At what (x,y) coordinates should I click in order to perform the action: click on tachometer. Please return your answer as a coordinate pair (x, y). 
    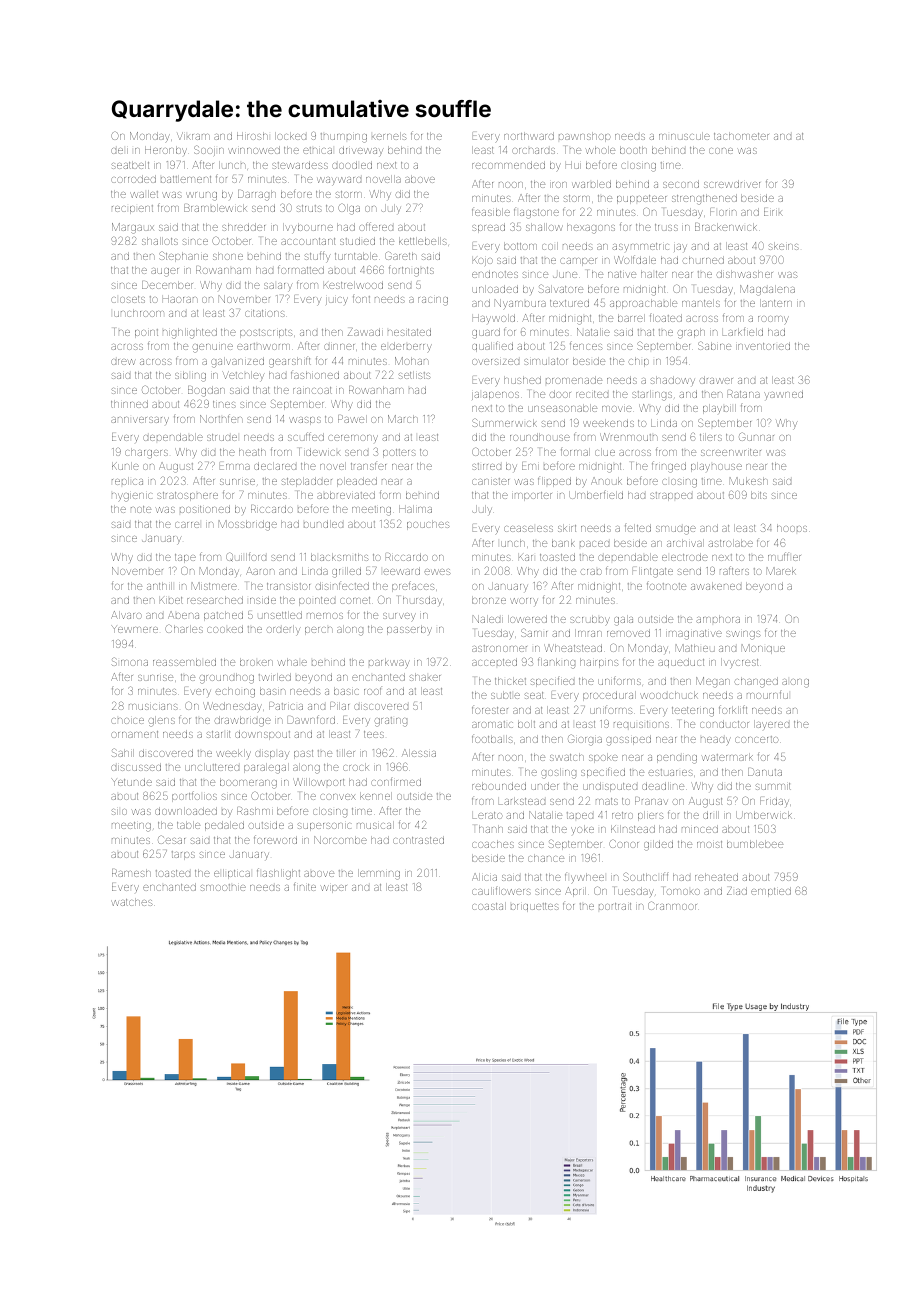
    Looking at the image, I should click on (741, 136).
